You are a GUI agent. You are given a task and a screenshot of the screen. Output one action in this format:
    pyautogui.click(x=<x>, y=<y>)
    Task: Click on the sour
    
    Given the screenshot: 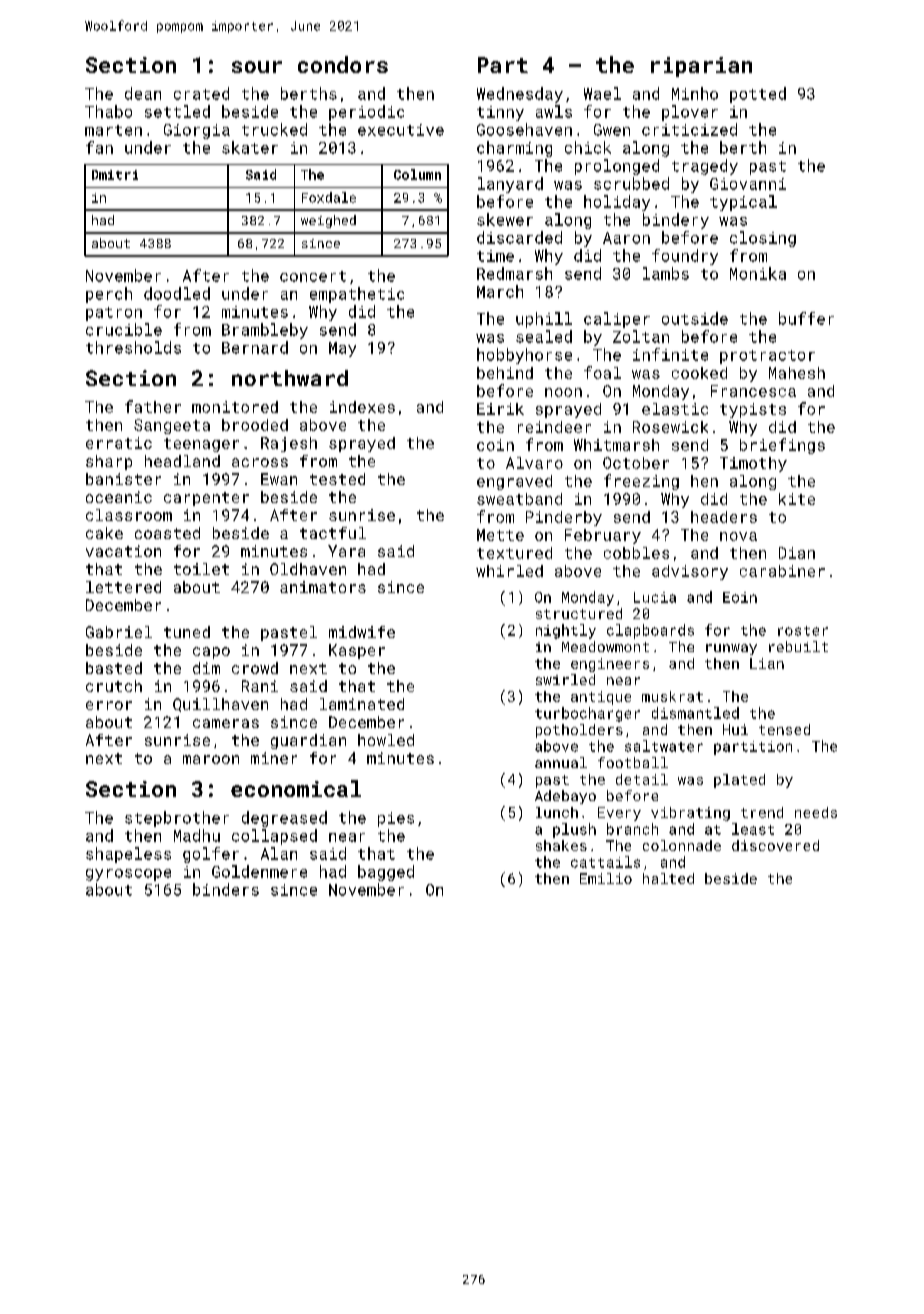 What is the action you would take?
    pyautogui.click(x=257, y=67)
